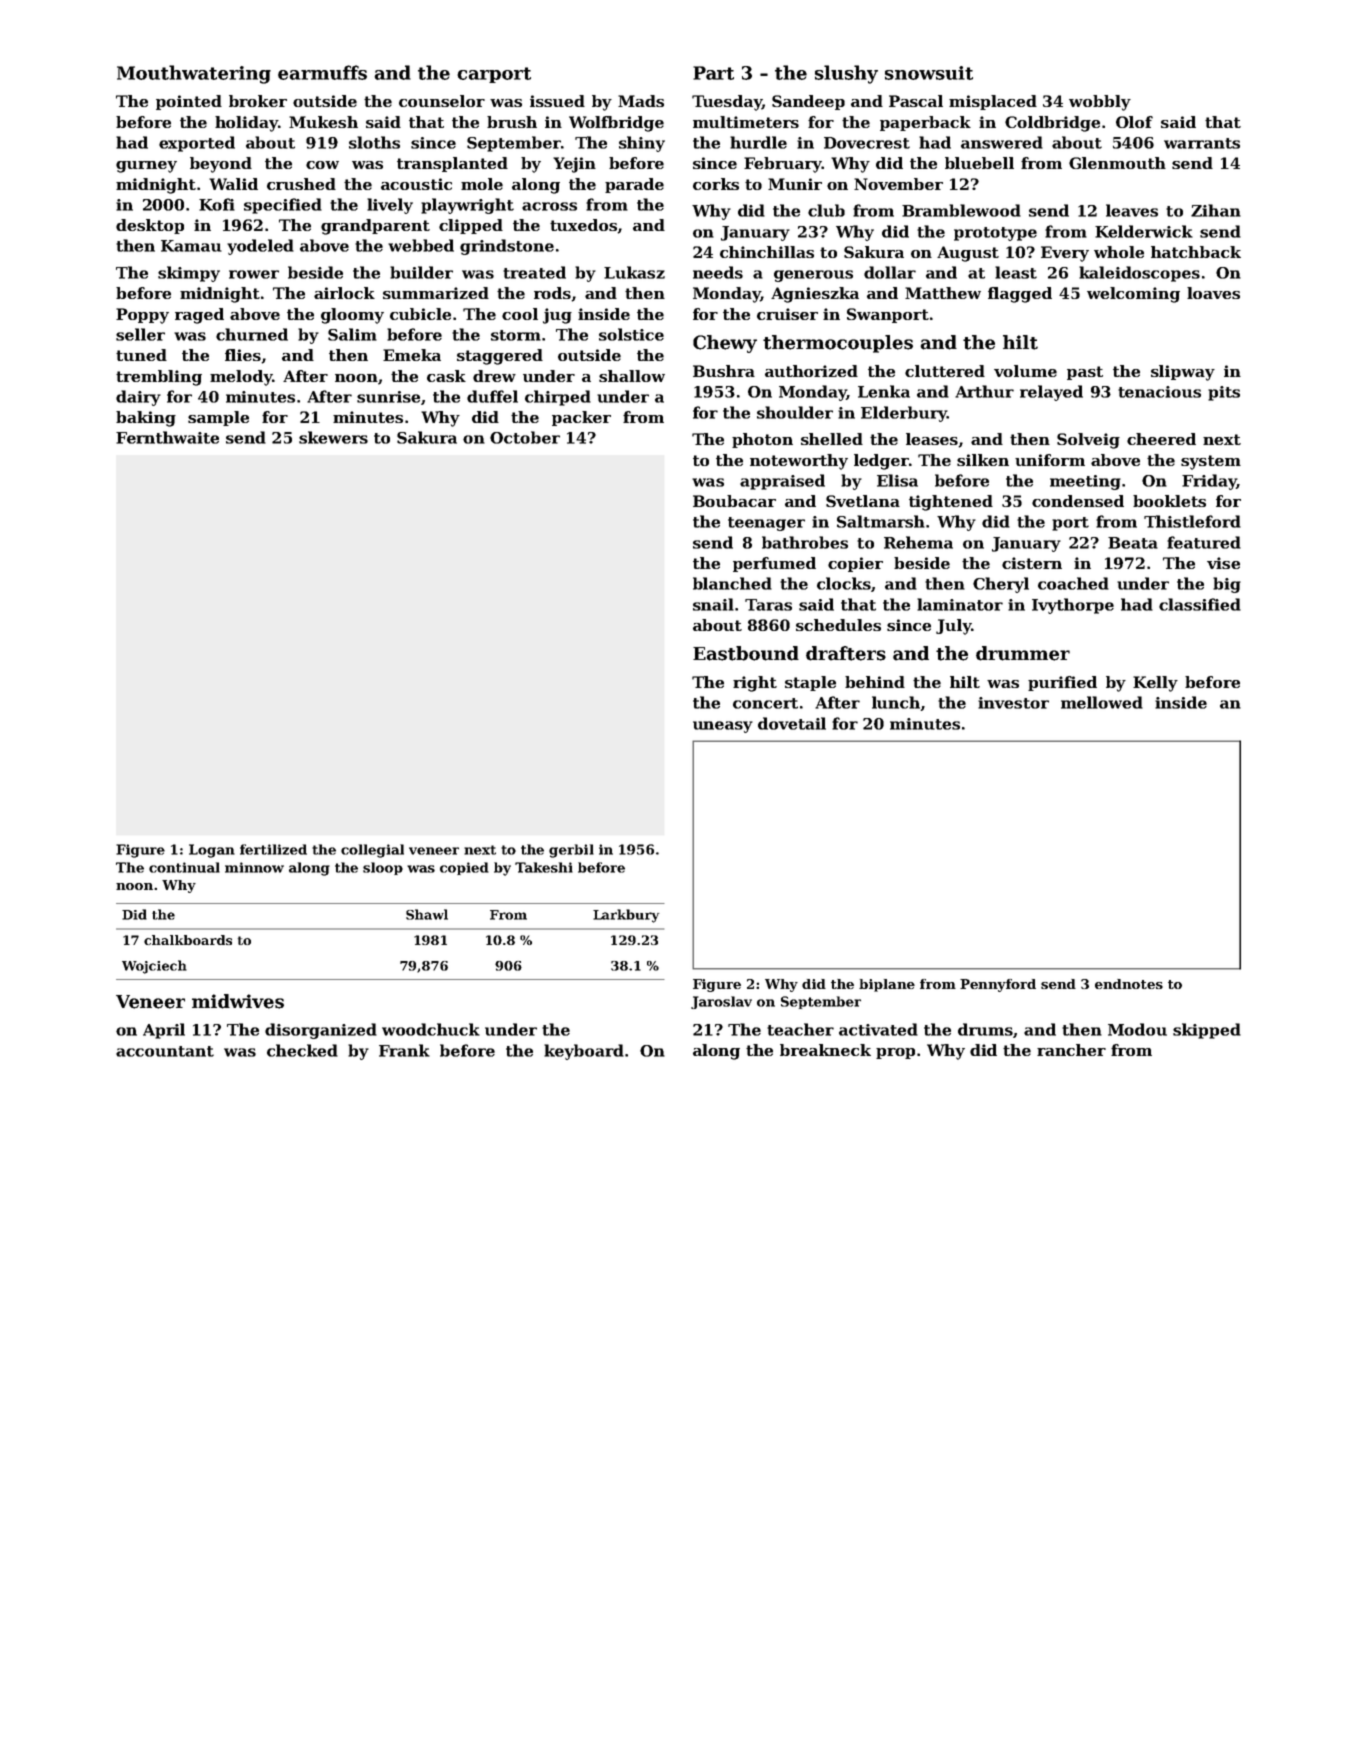 This screenshot has width=1357, height=1756. I want to click on uneasy, so click(723, 727).
